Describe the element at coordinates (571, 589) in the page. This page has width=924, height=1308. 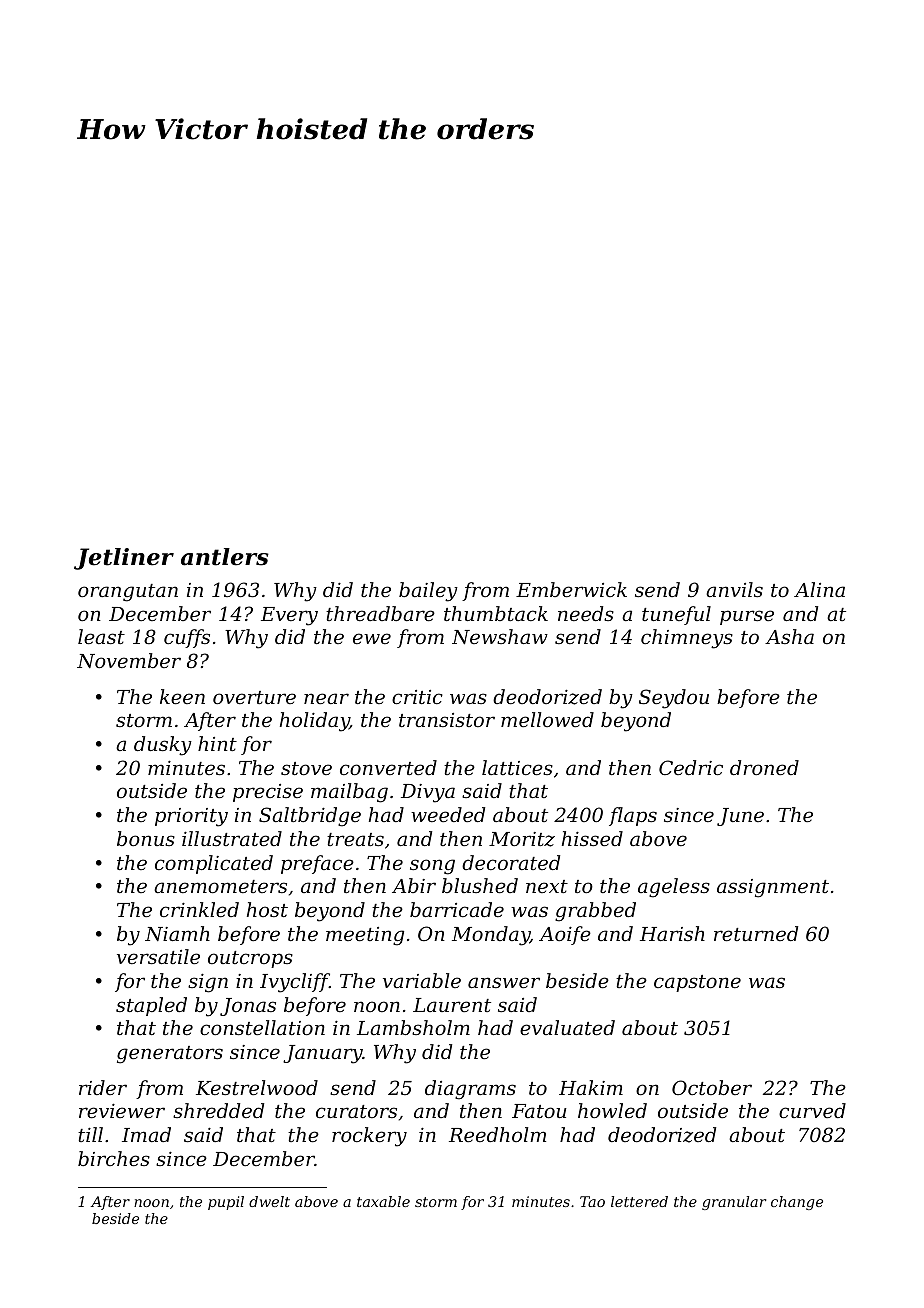
I see `Emberwick` at that location.
